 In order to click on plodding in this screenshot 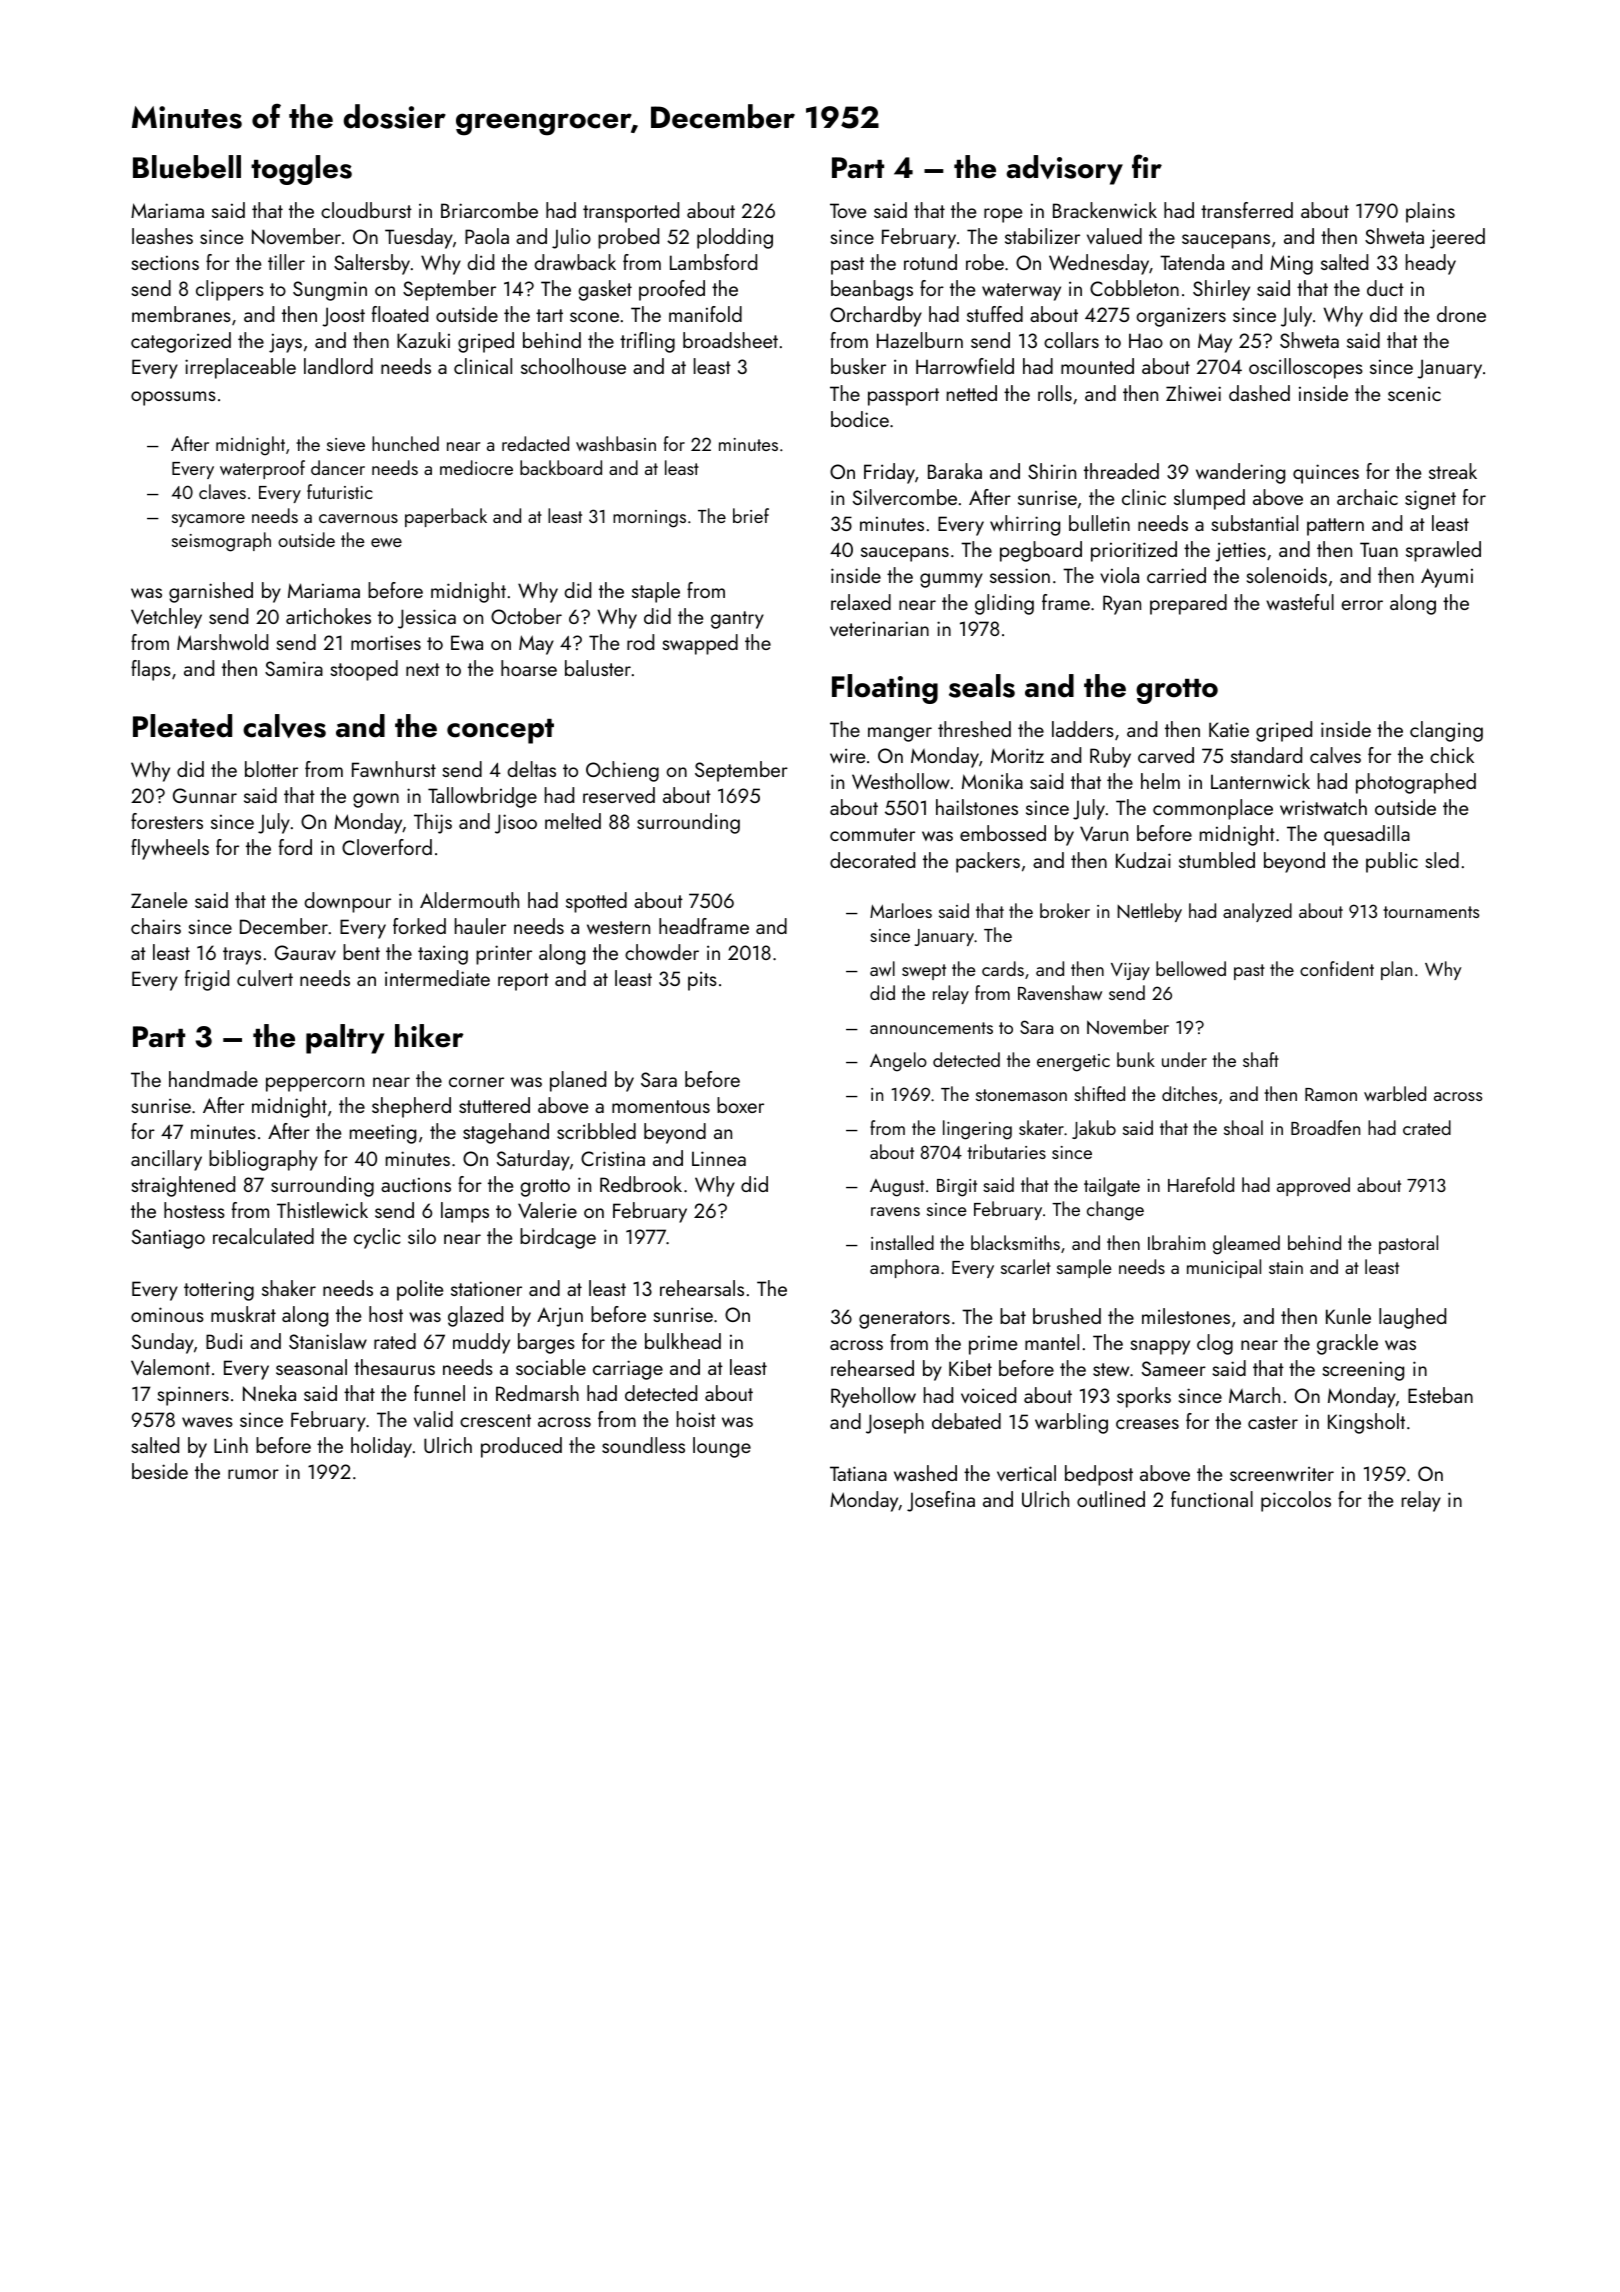, I will do `click(735, 238)`.
